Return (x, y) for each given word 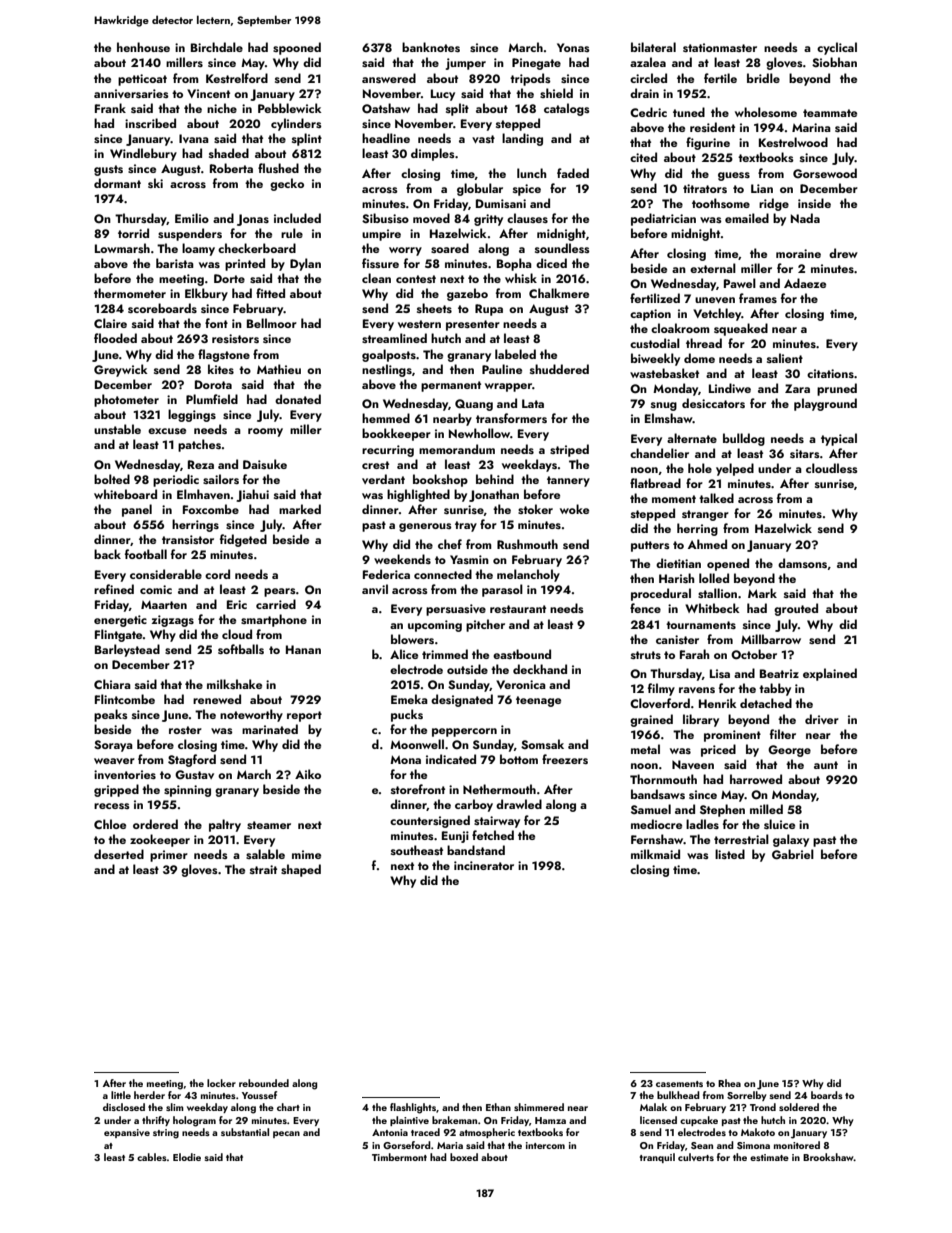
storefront (418, 789)
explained (830, 674)
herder (149, 1095)
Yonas (573, 47)
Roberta (231, 168)
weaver (114, 761)
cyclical (837, 48)
